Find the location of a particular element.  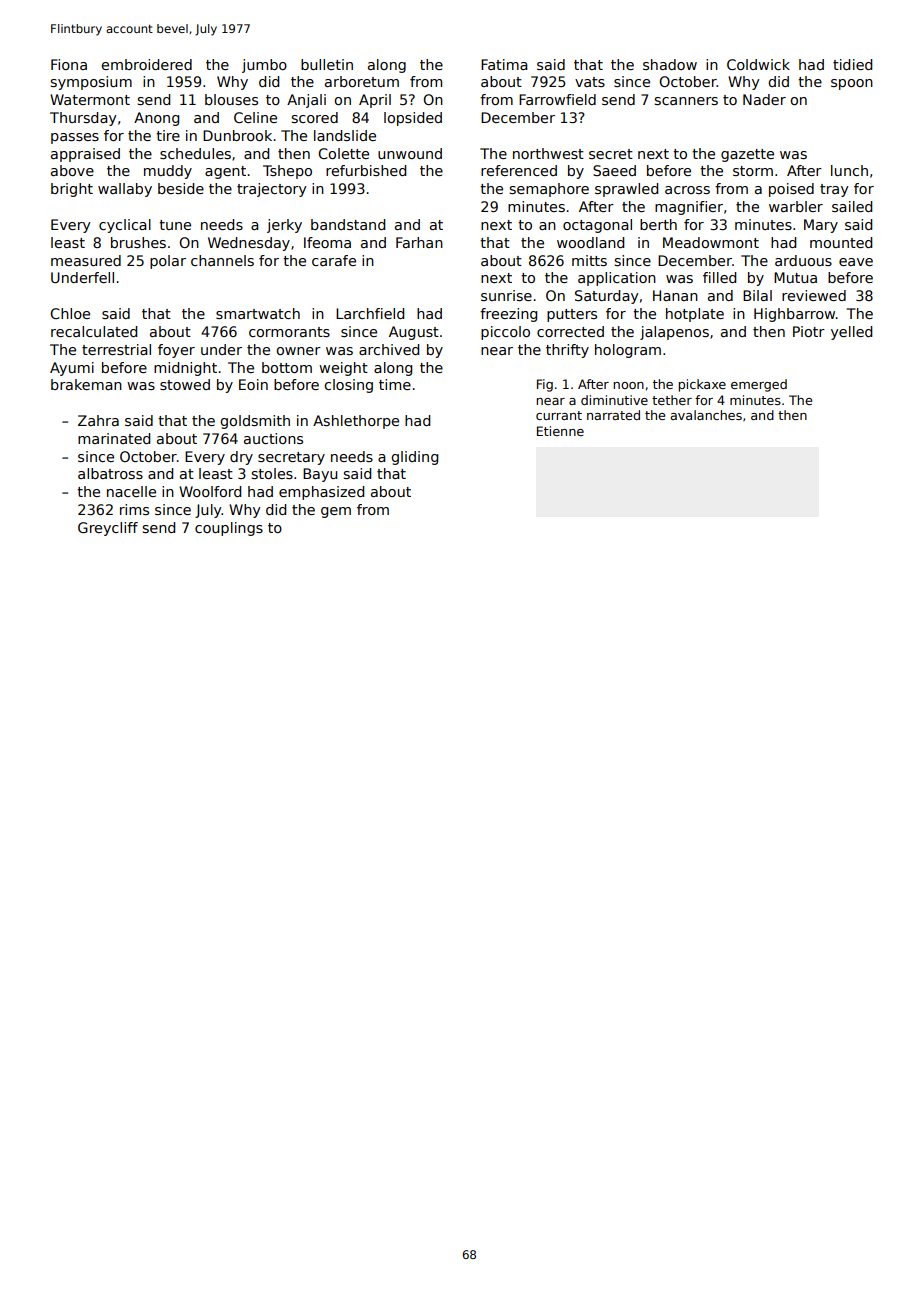

albatross is located at coordinates (110, 473).
